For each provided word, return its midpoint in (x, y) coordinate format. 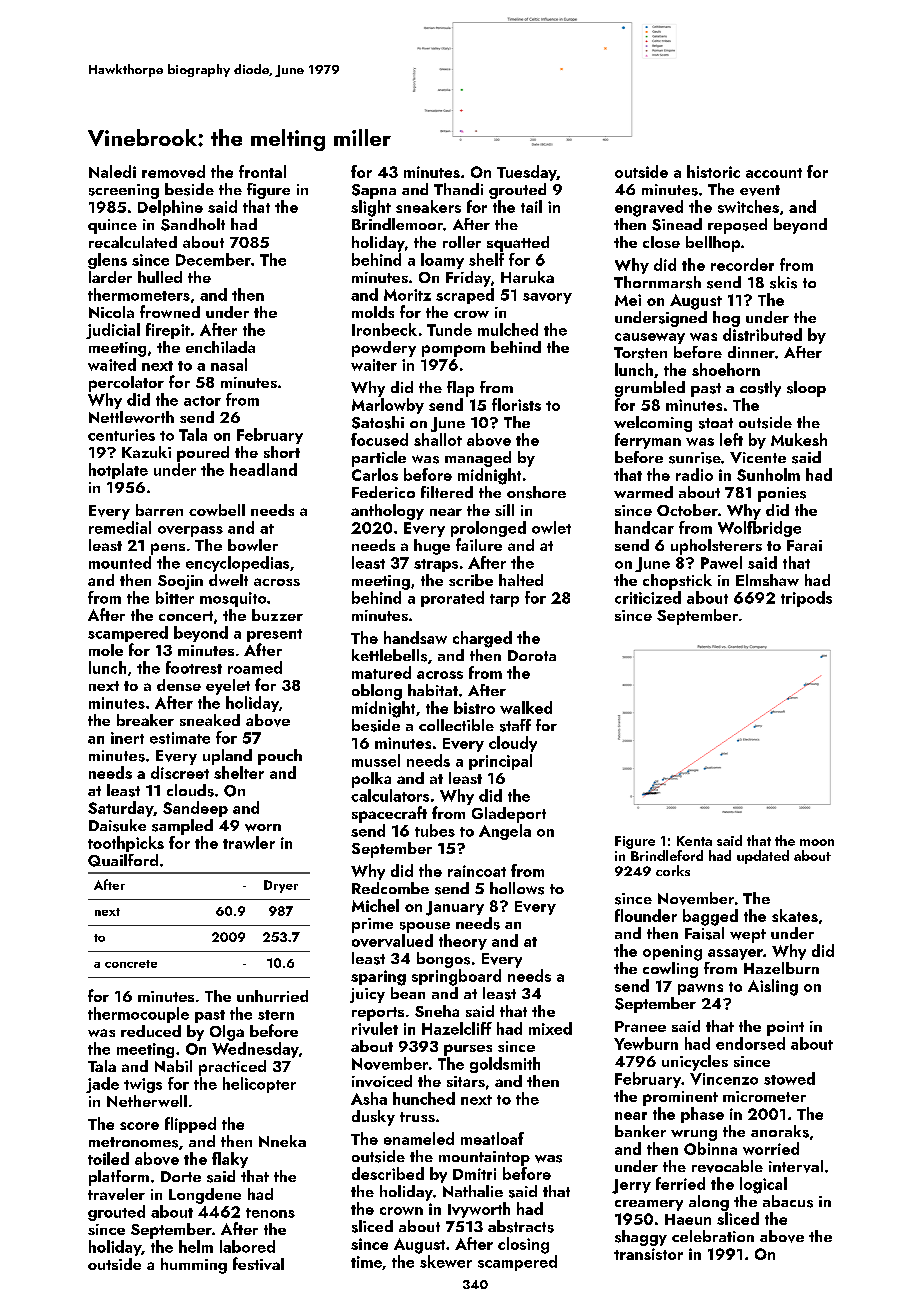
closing (523, 1245)
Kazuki (146, 452)
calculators (390, 795)
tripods (806, 599)
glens (107, 261)
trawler (249, 842)
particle (379, 459)
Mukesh (799, 439)
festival (258, 1263)
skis (783, 282)
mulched (508, 329)
